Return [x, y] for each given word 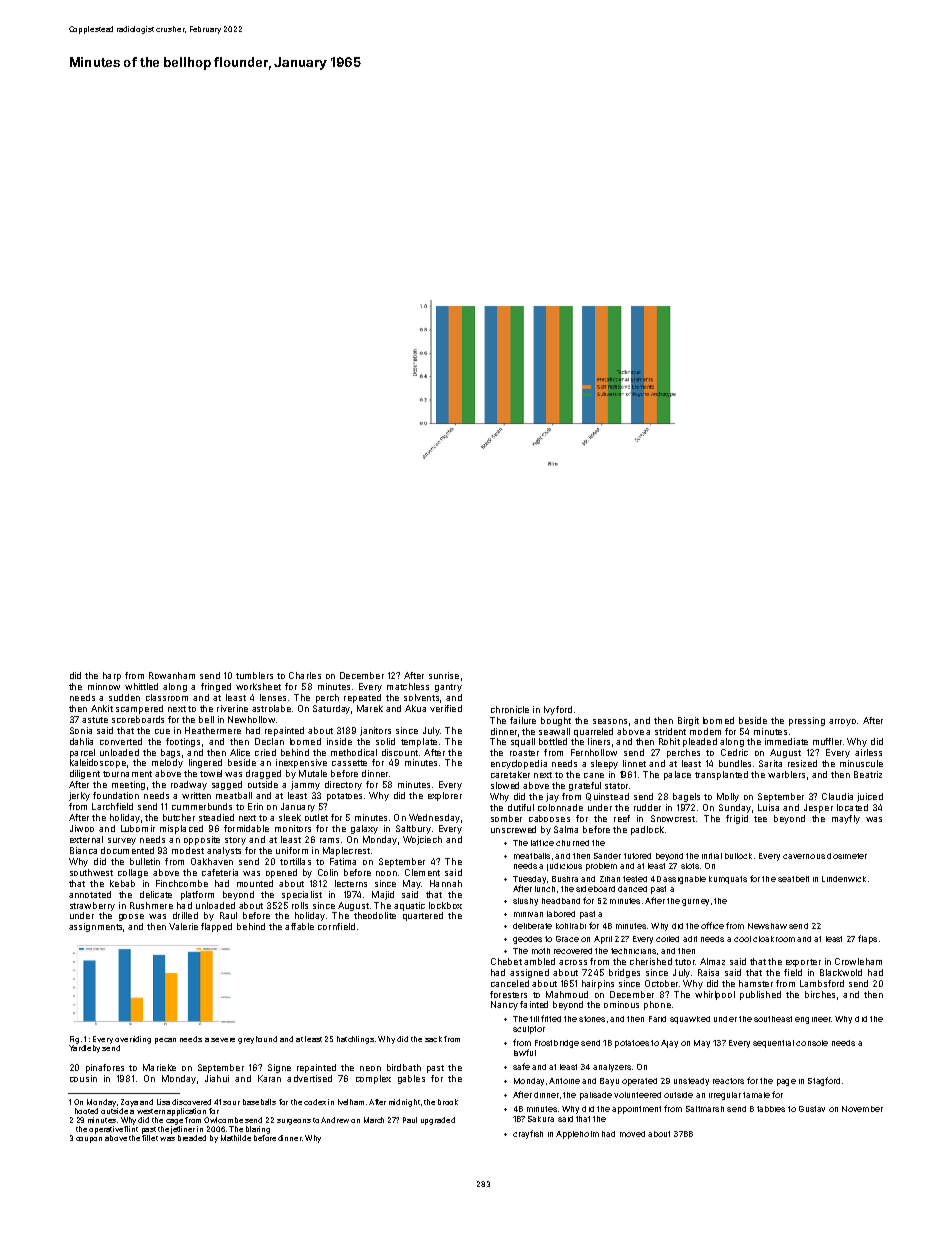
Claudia [837, 796]
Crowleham [858, 961]
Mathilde [236, 1138]
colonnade [560, 807]
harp [112, 676]
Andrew [335, 1120]
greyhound [257, 1040]
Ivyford [558, 710]
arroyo [842, 722]
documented [127, 850]
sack [433, 1039]
